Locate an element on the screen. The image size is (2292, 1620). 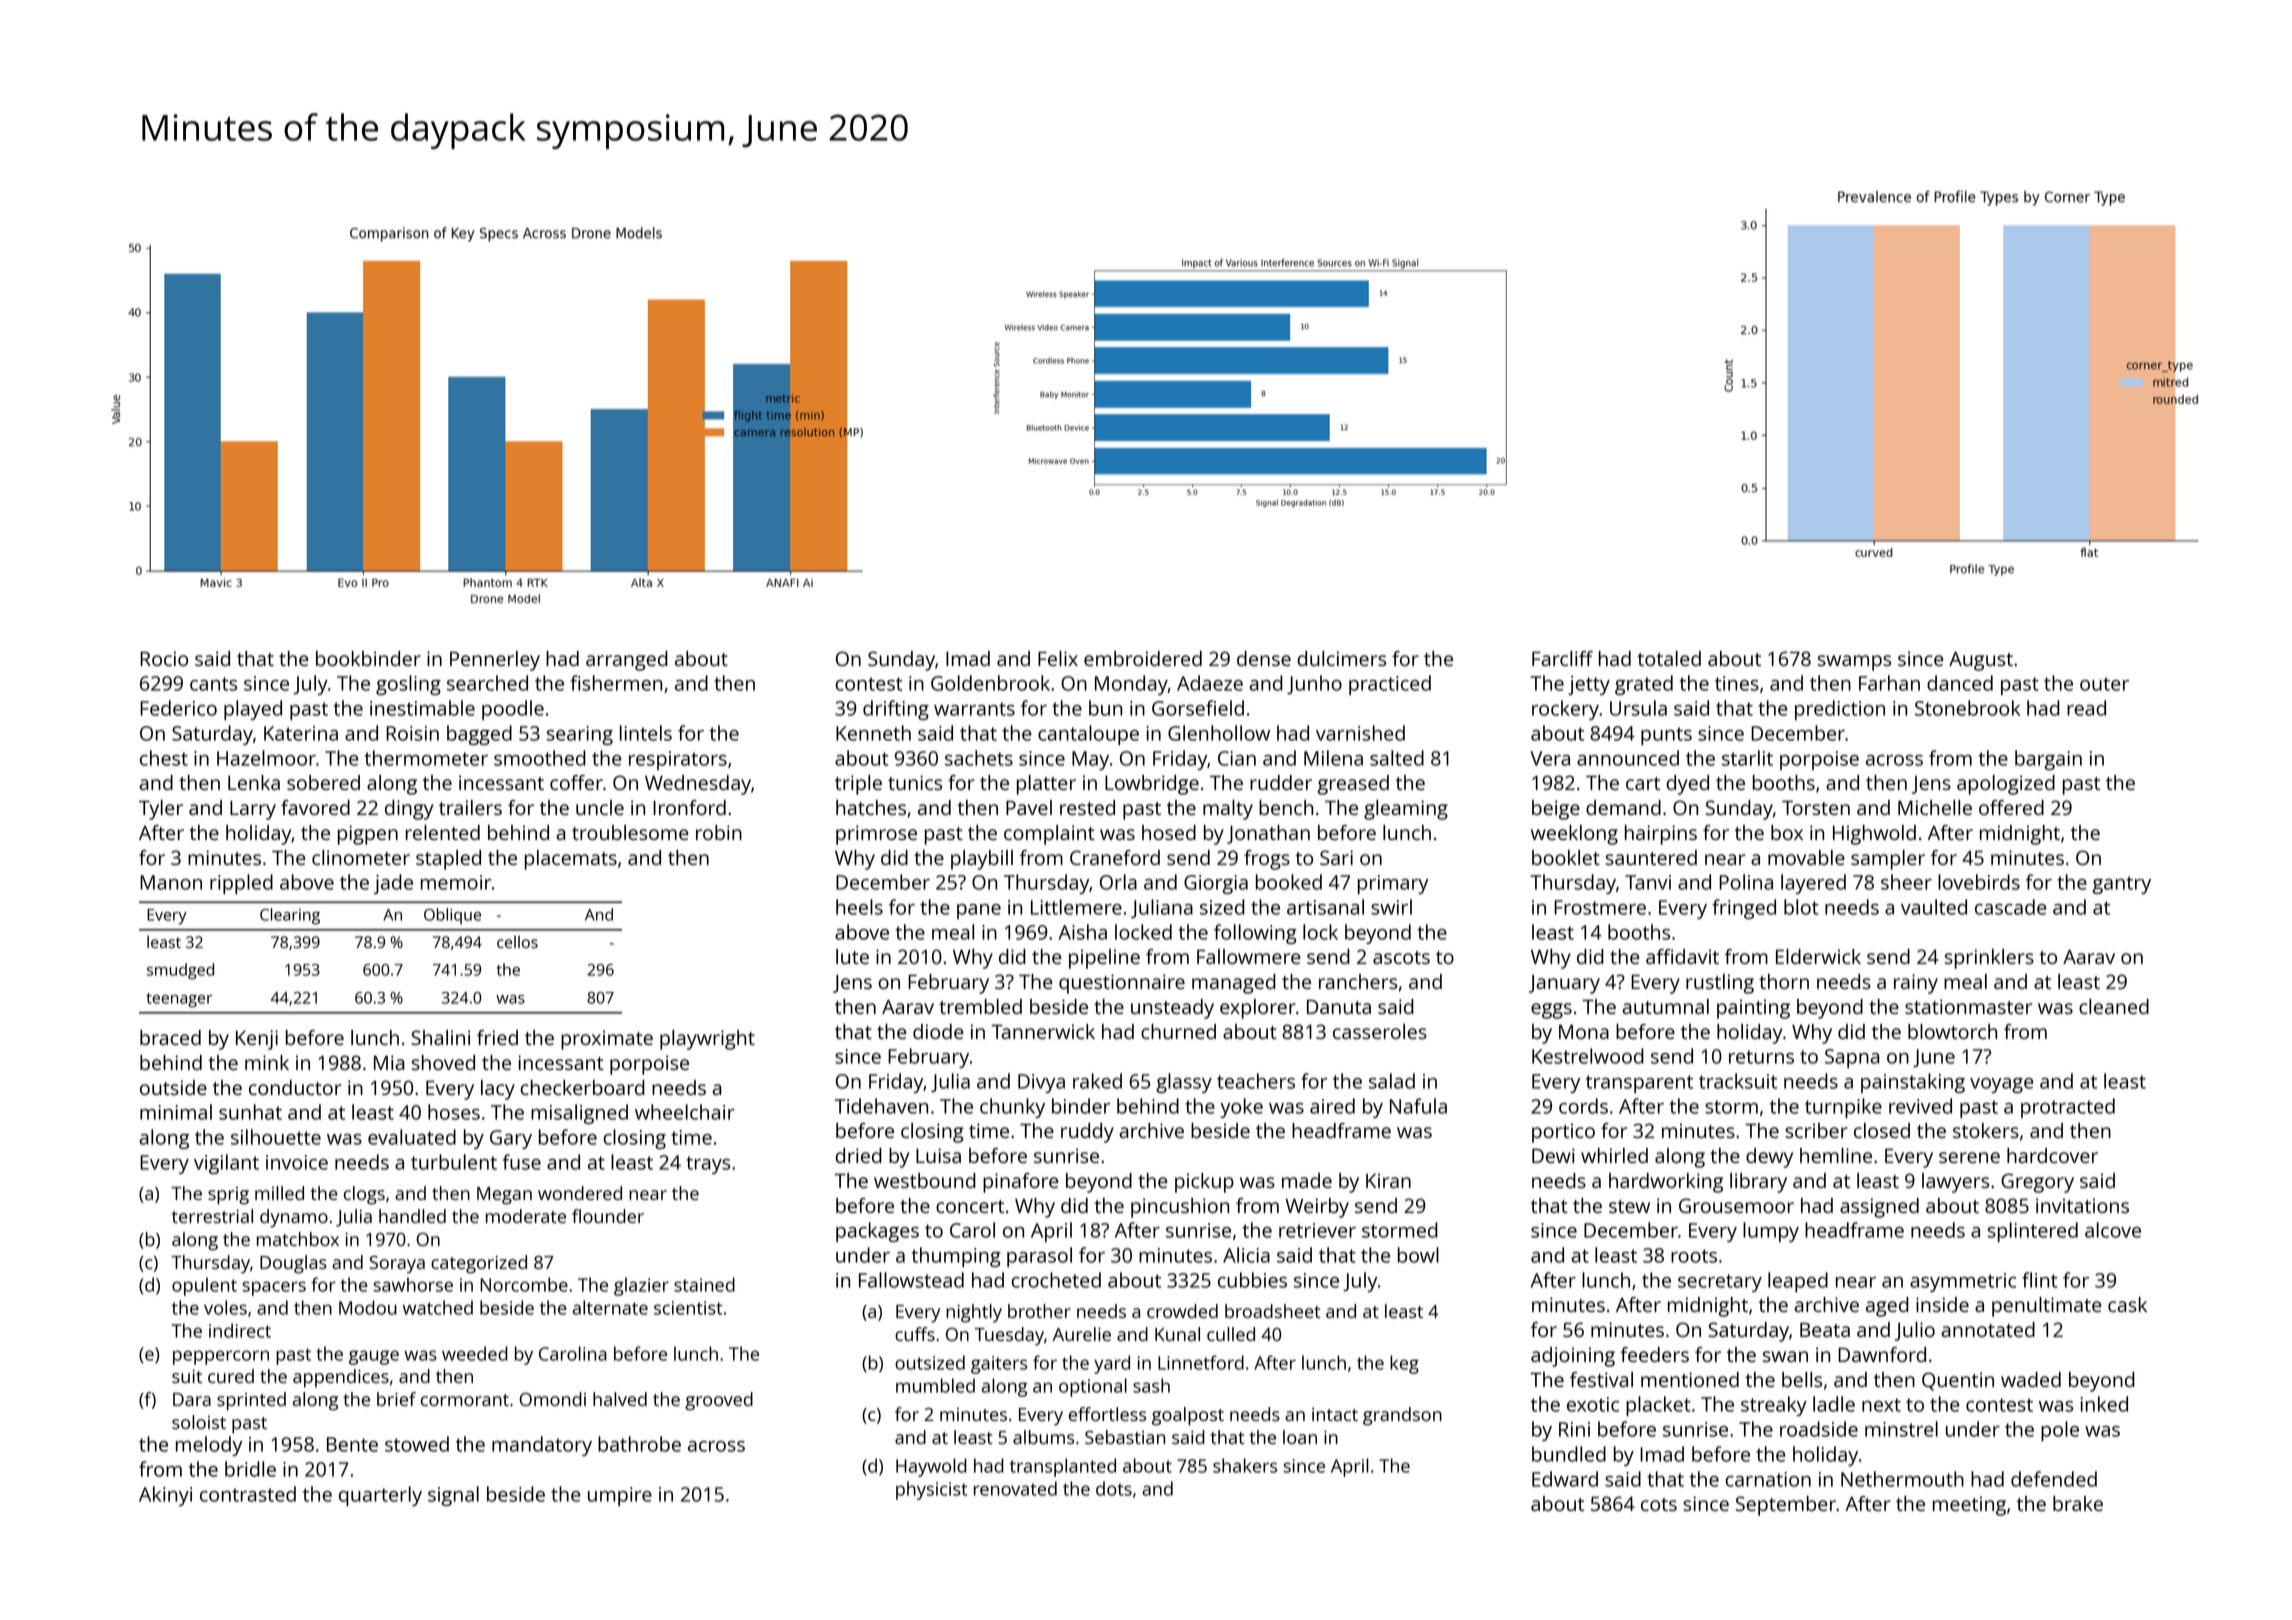
coffer is located at coordinates (576, 782).
